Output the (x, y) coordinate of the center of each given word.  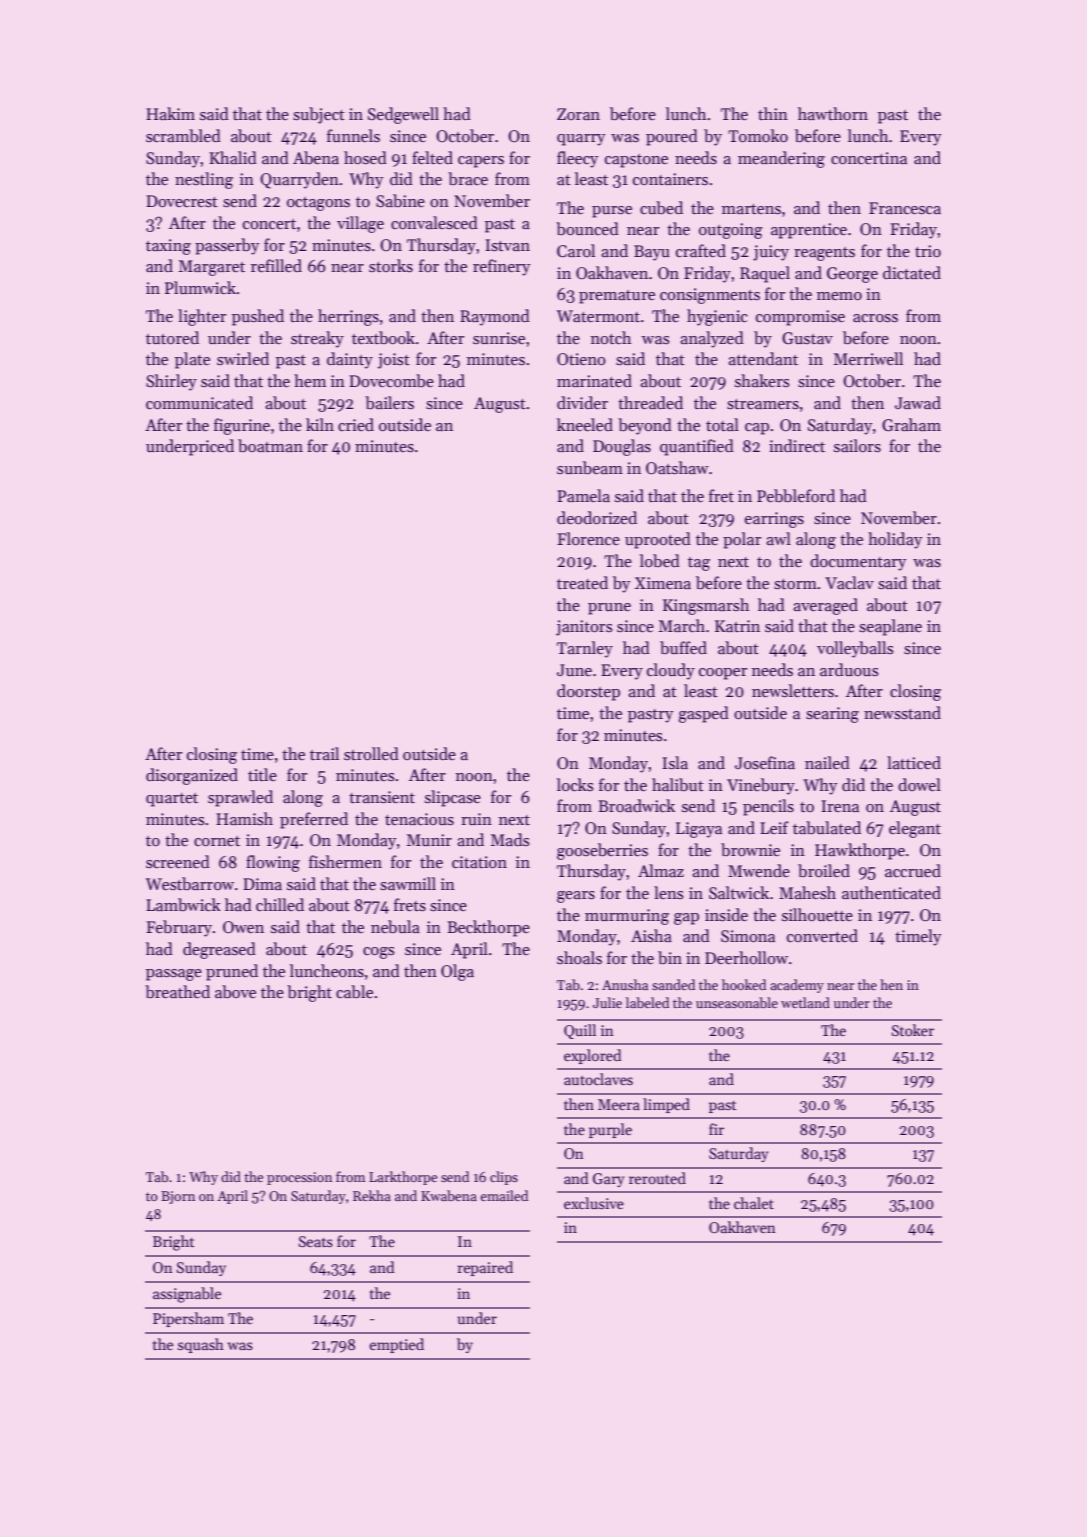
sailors (857, 446)
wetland (805, 1002)
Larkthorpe (403, 1178)
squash (201, 1345)
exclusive (594, 1203)
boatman (270, 445)
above (235, 992)
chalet (754, 1203)
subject (319, 115)
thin (773, 113)
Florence (588, 539)
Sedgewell (403, 115)
